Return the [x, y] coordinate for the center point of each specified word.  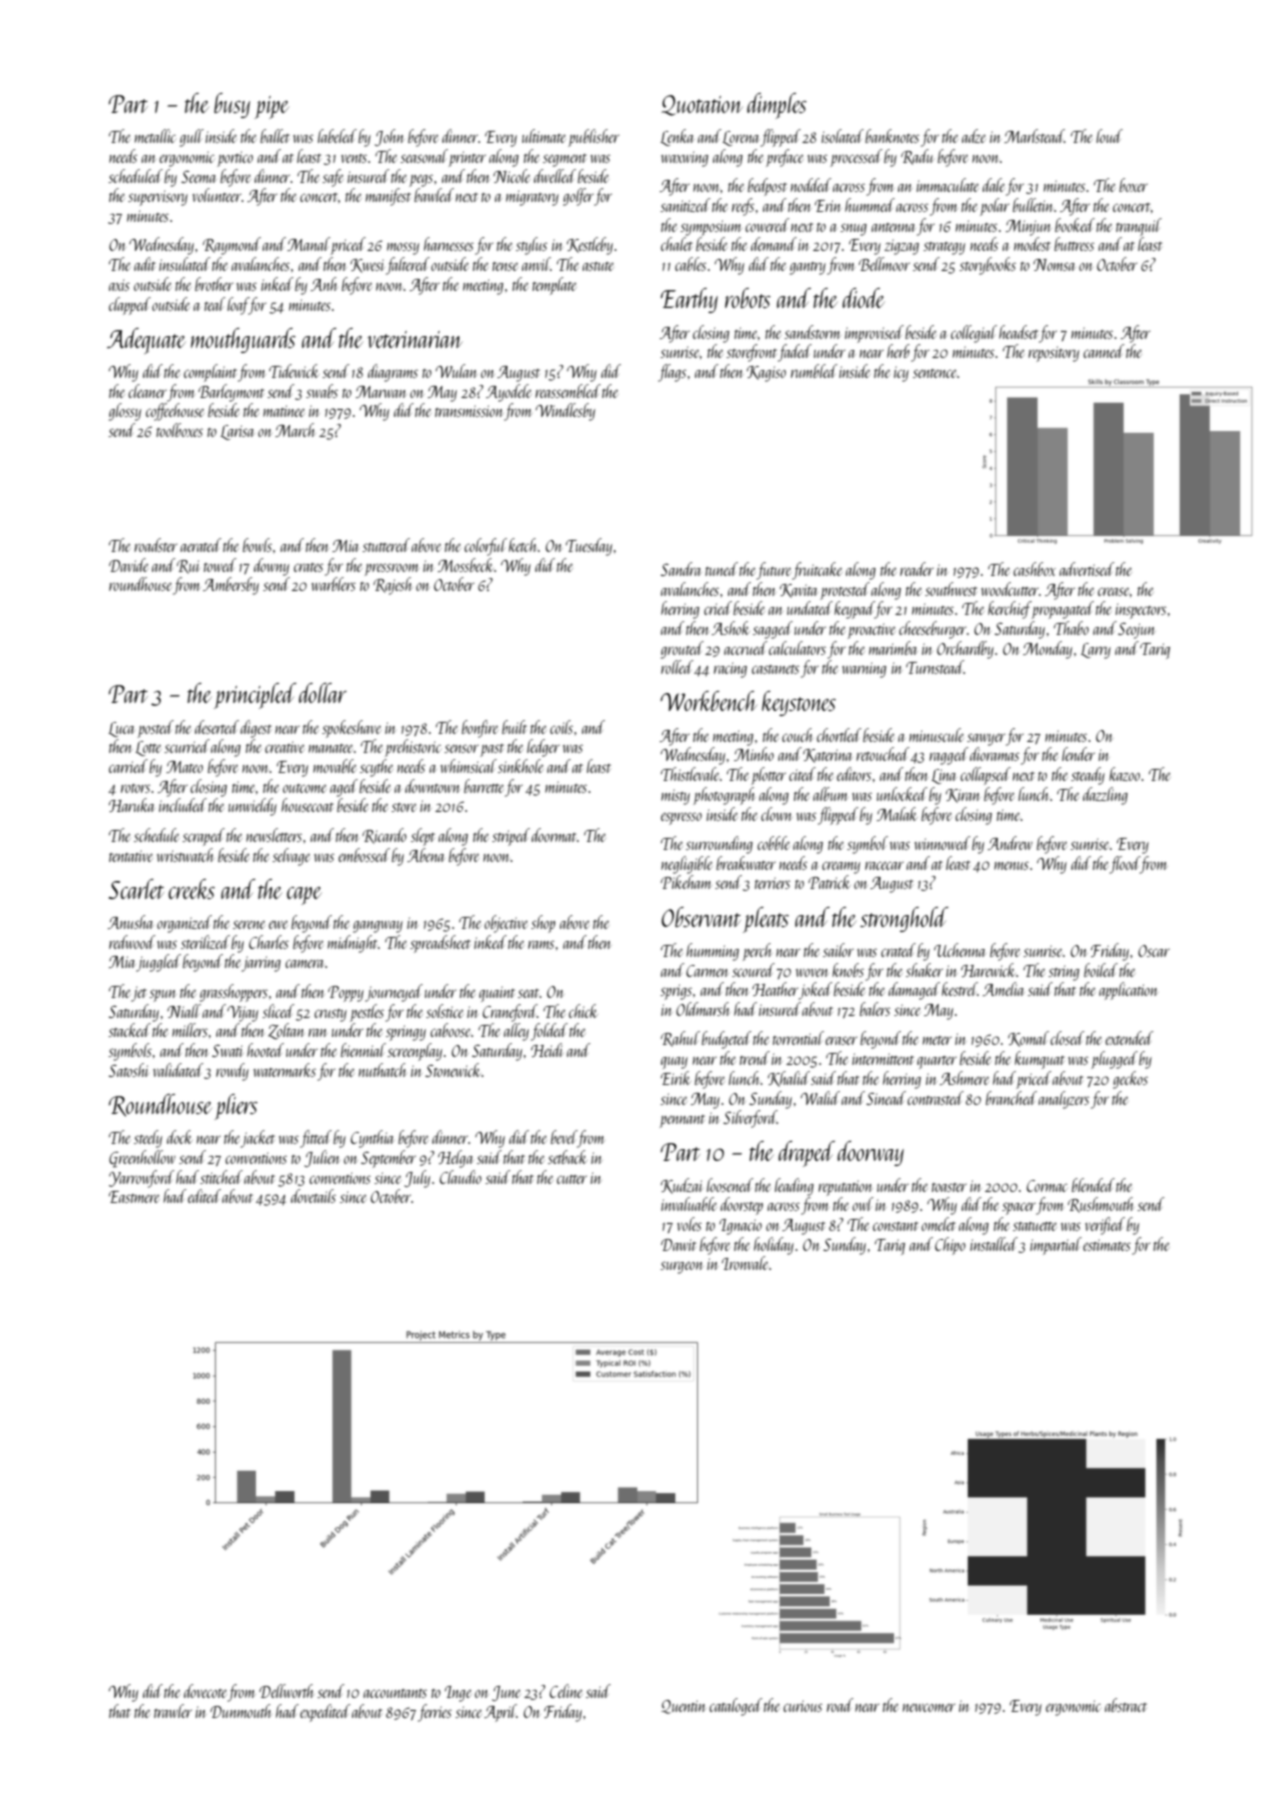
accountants [395, 1693]
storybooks [987, 266]
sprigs [676, 992]
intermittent [883, 1059]
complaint [210, 373]
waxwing [684, 159]
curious [802, 1706]
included [183, 805]
